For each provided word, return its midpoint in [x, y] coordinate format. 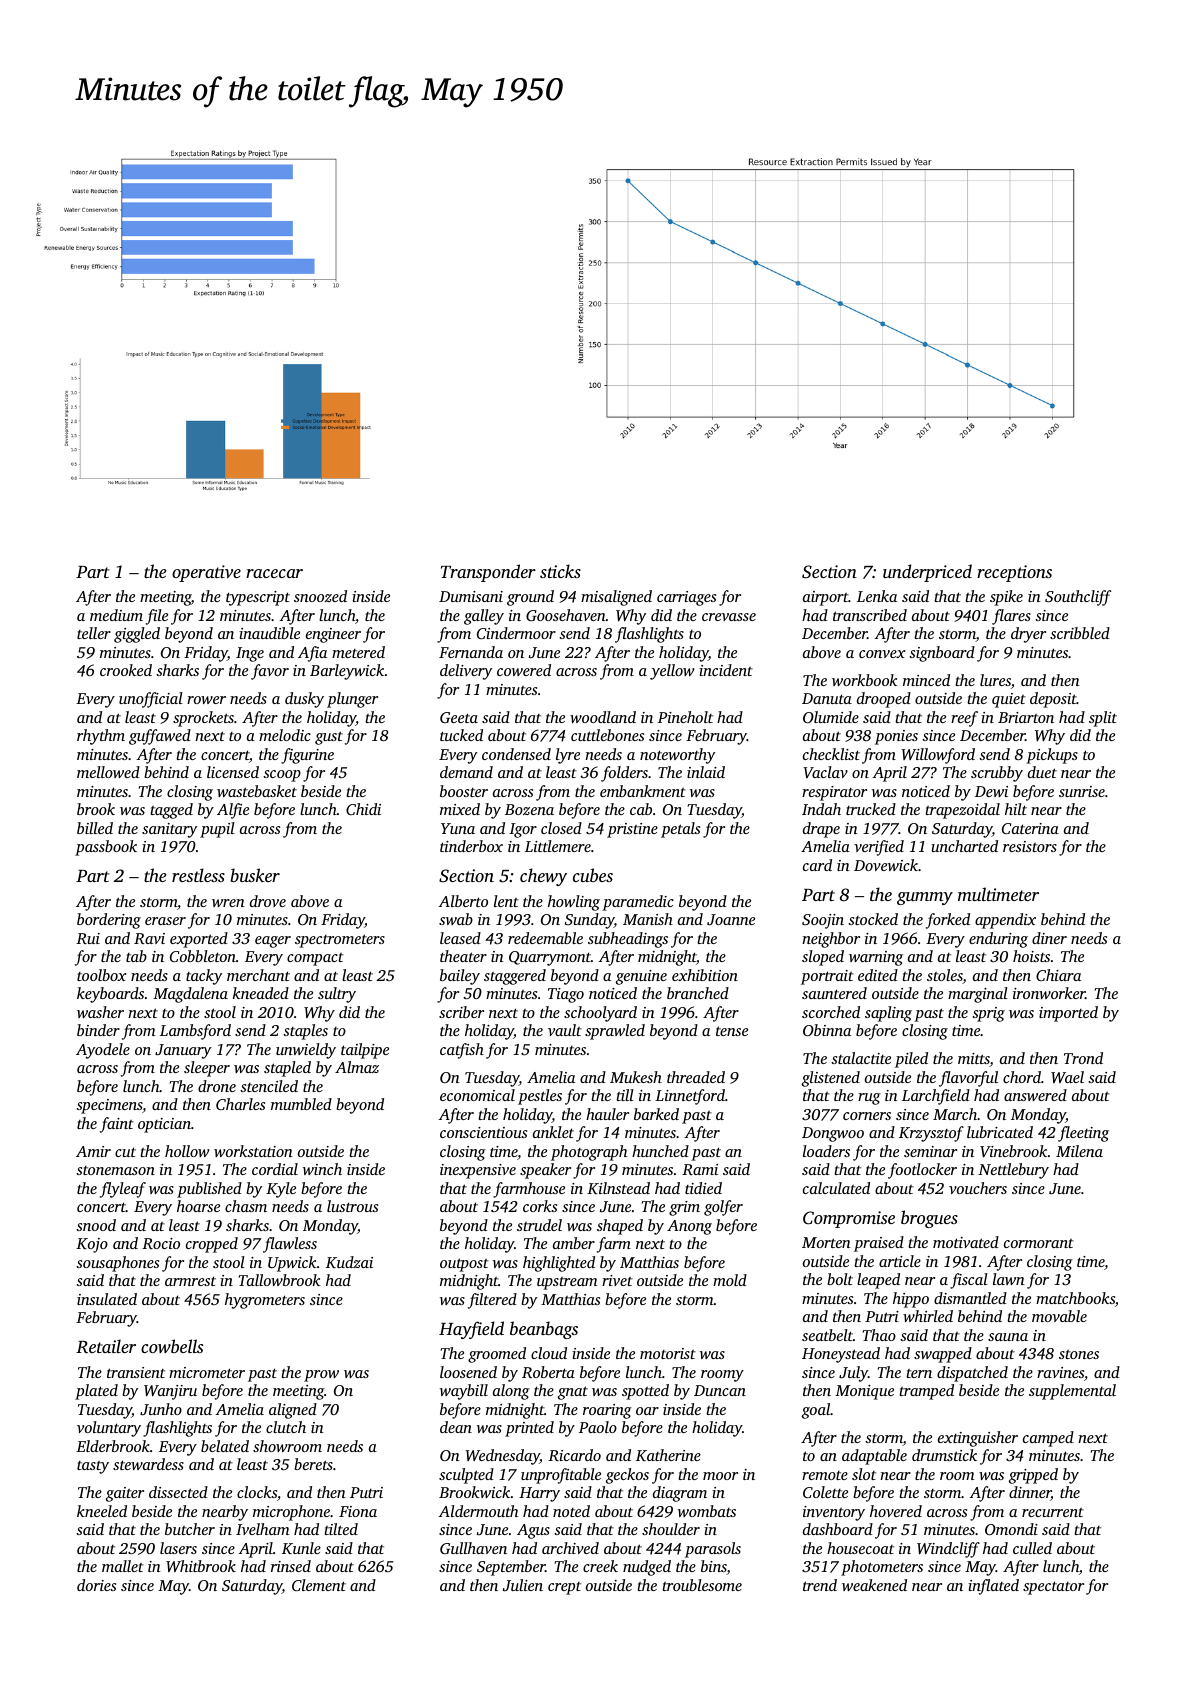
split [1103, 719]
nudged [647, 1568]
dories [96, 1585]
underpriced [927, 573]
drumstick [944, 1455]
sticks [560, 571]
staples [305, 1032]
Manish [648, 919]
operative [206, 573]
